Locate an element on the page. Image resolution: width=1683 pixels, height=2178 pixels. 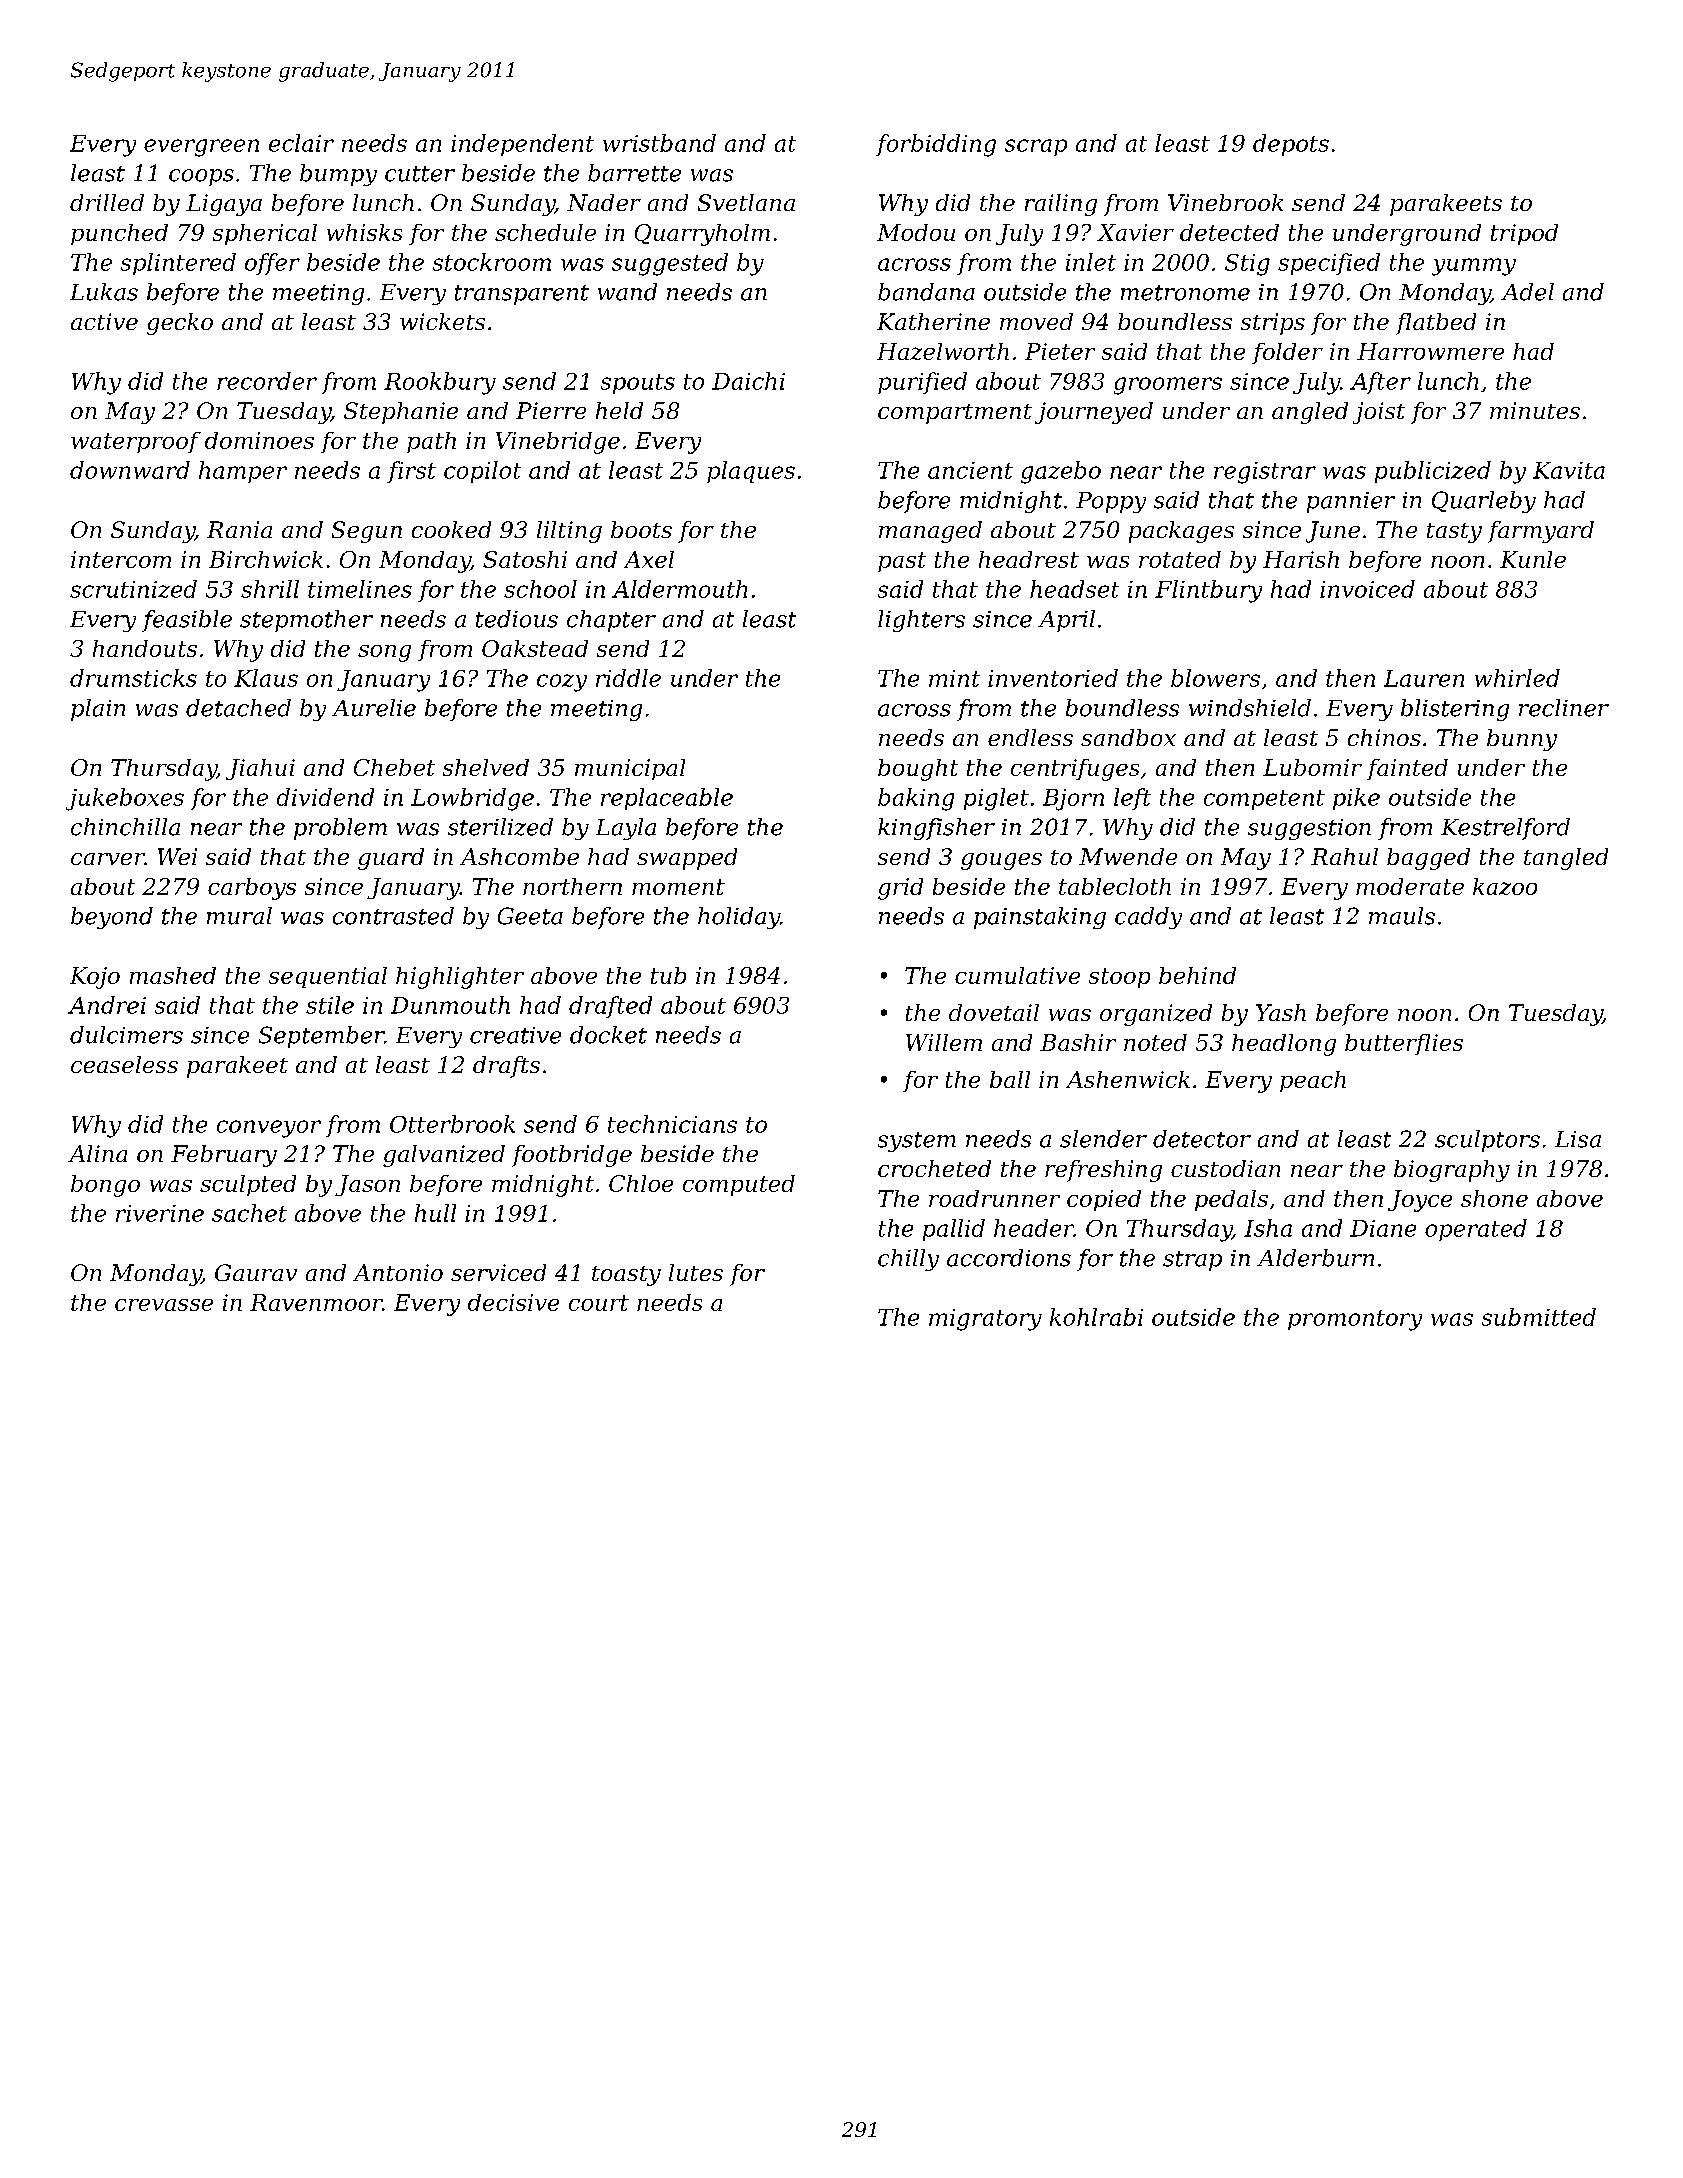
wristband is located at coordinates (659, 143).
